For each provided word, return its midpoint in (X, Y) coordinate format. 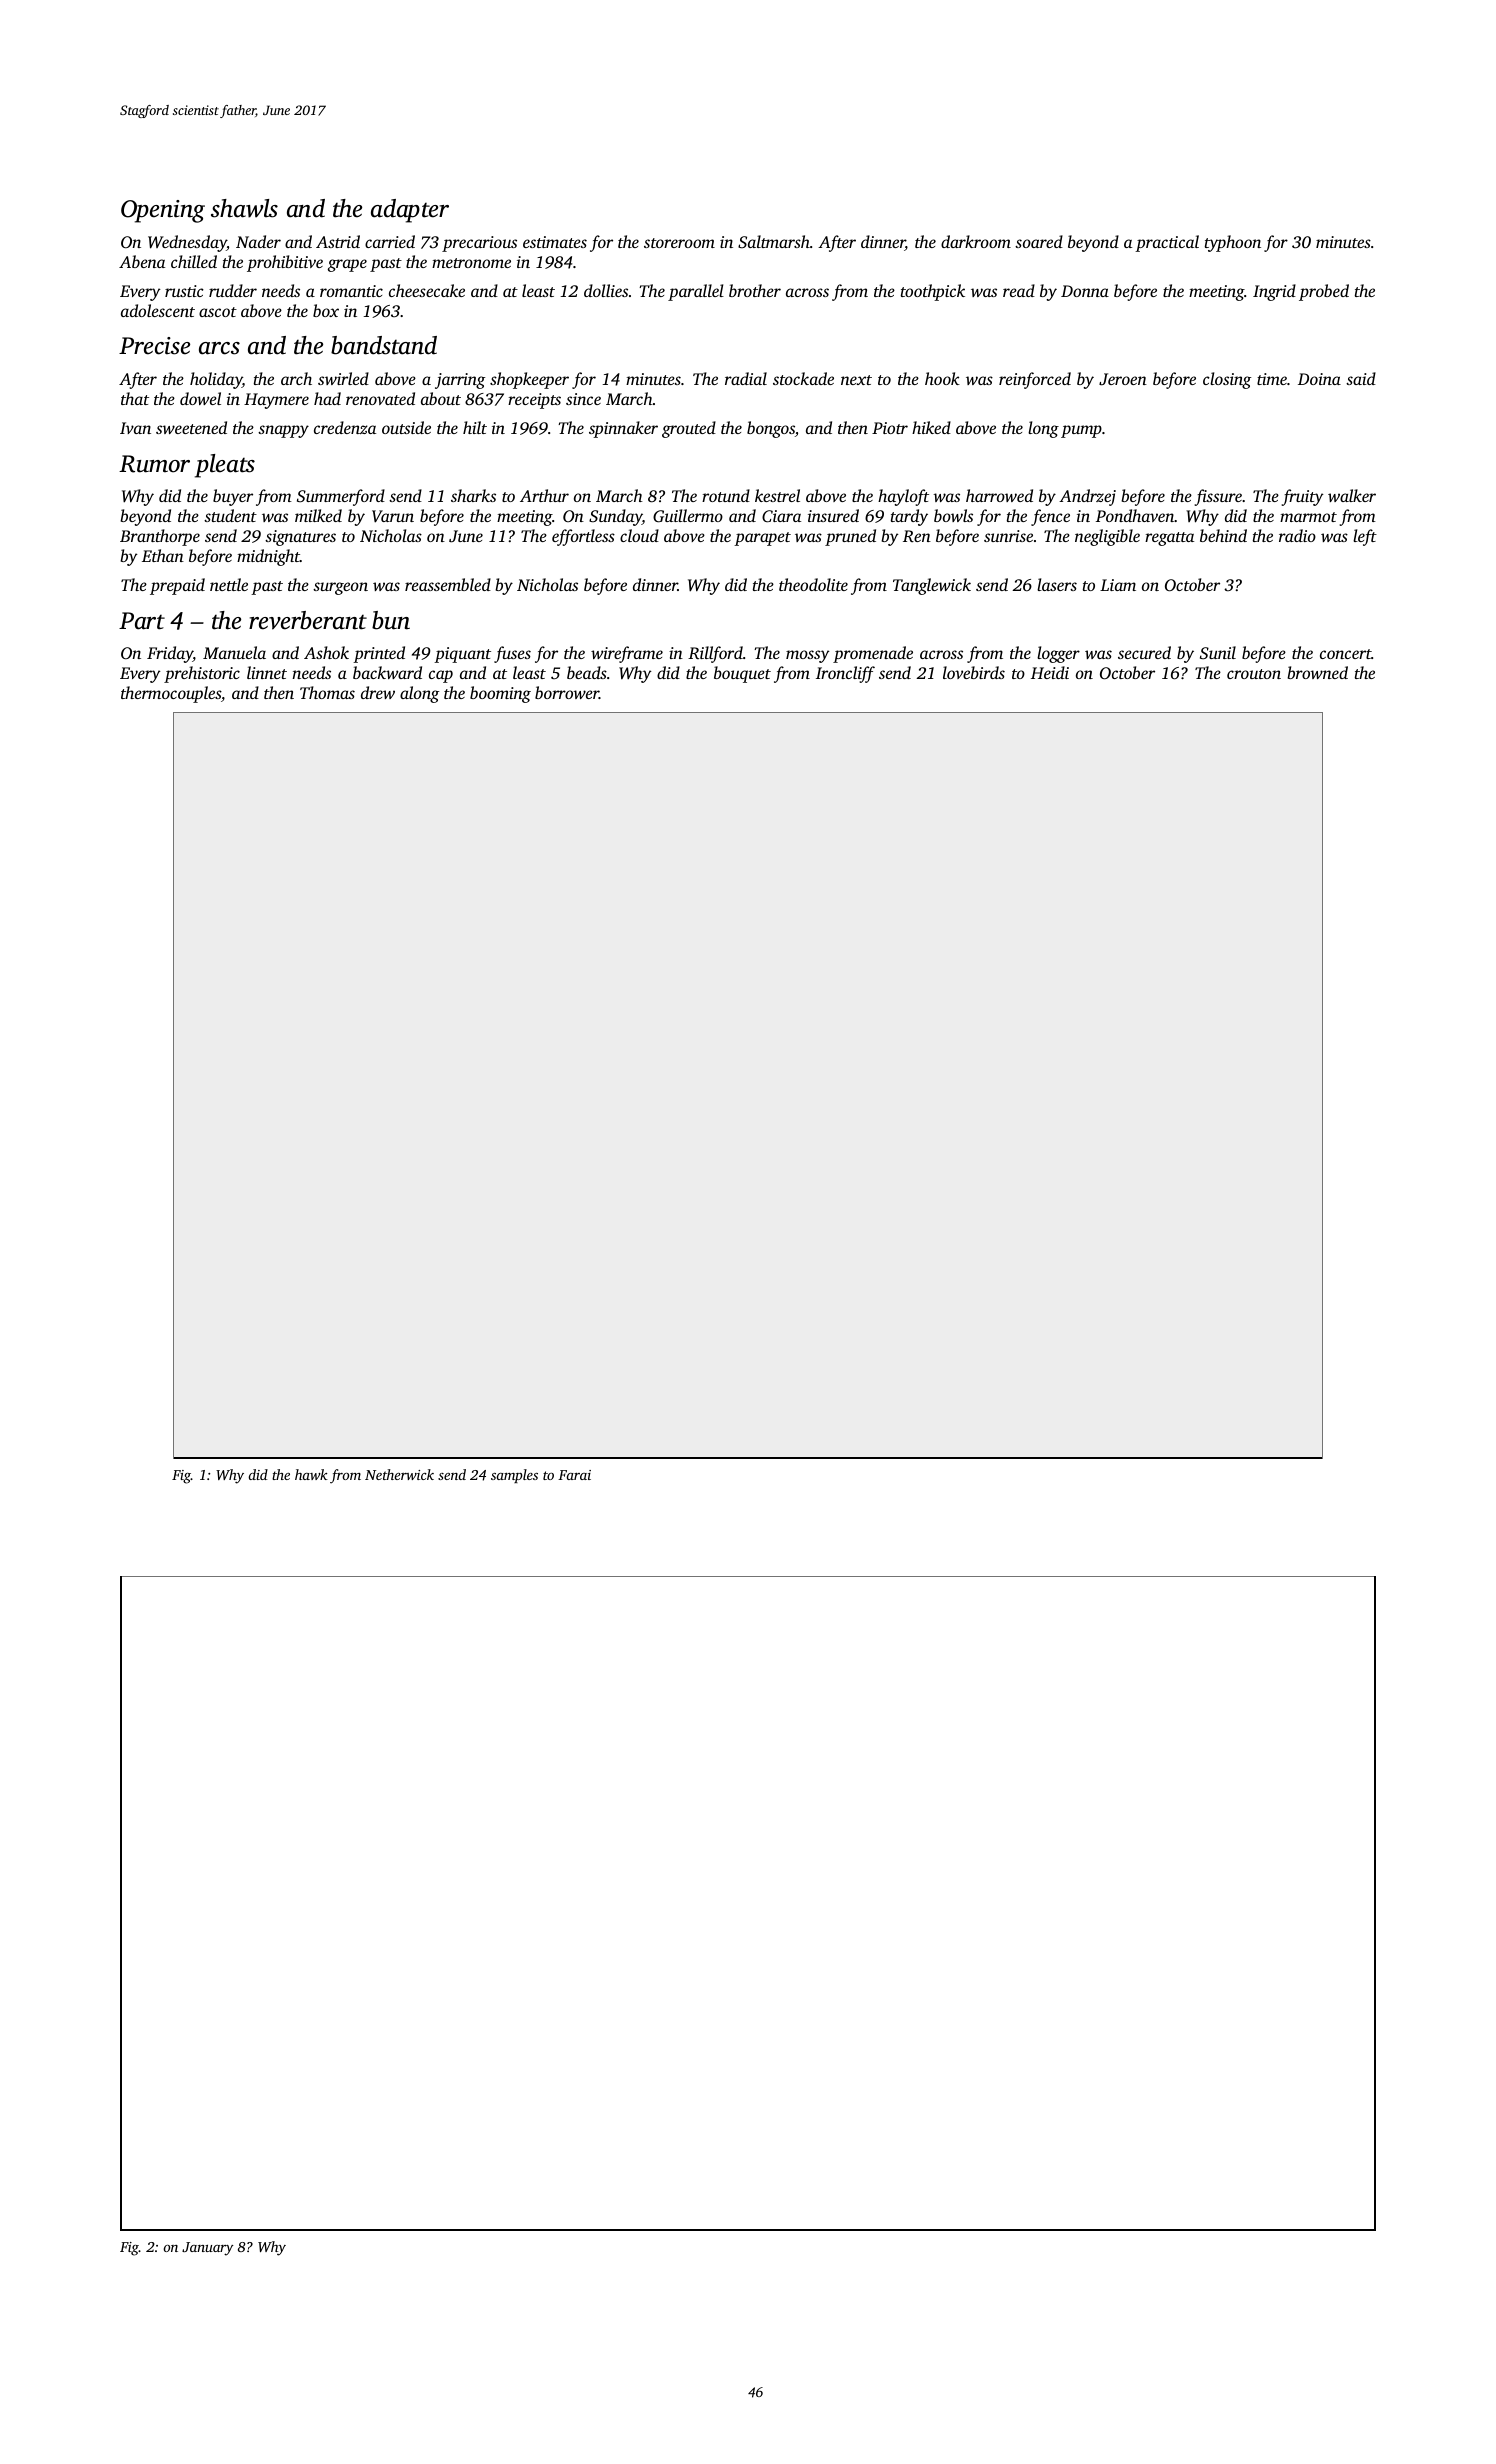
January (208, 2249)
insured (833, 515)
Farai (574, 1475)
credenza (345, 427)
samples (514, 1476)
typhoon (1233, 243)
